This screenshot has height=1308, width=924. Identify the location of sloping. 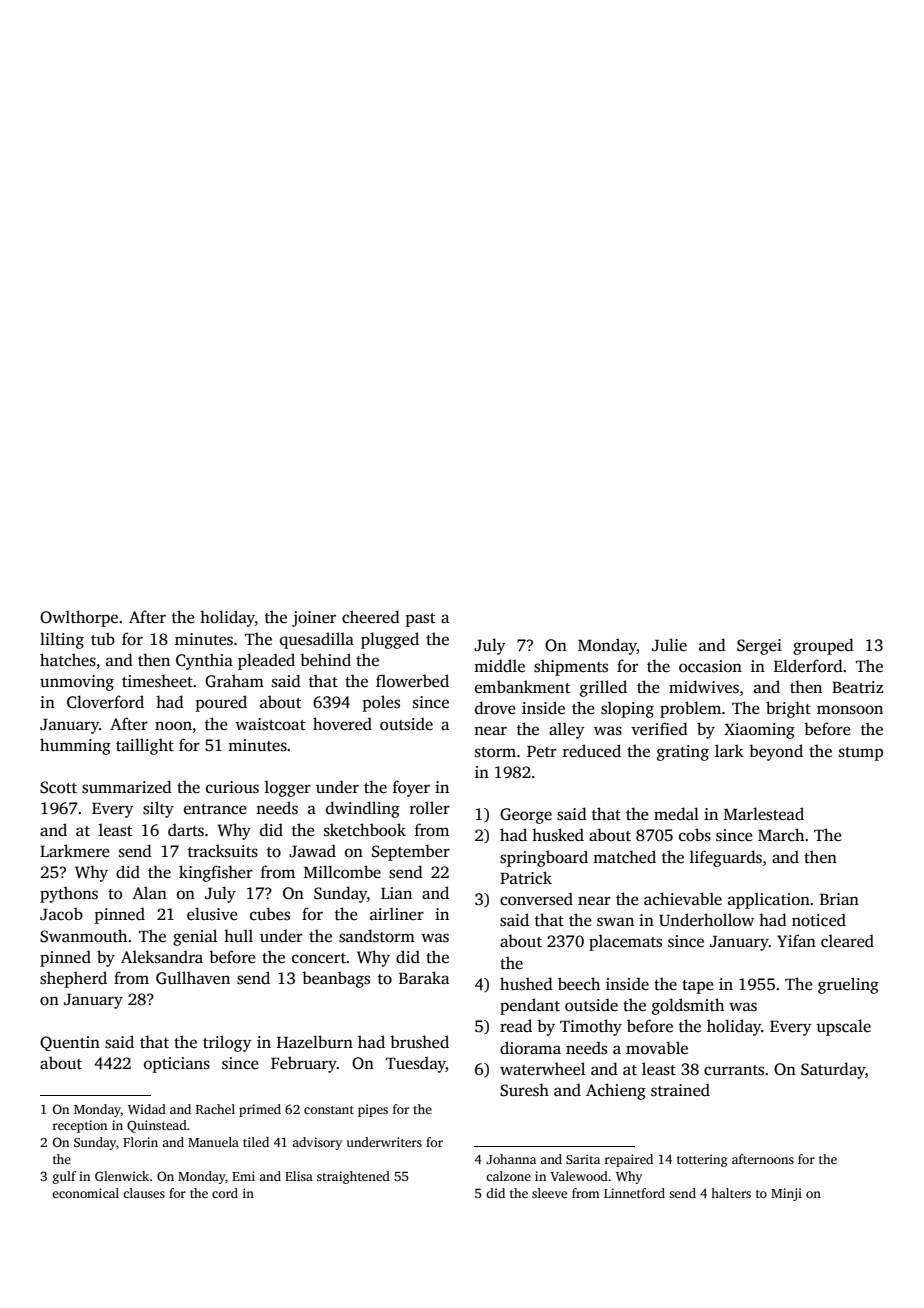
(627, 709).
